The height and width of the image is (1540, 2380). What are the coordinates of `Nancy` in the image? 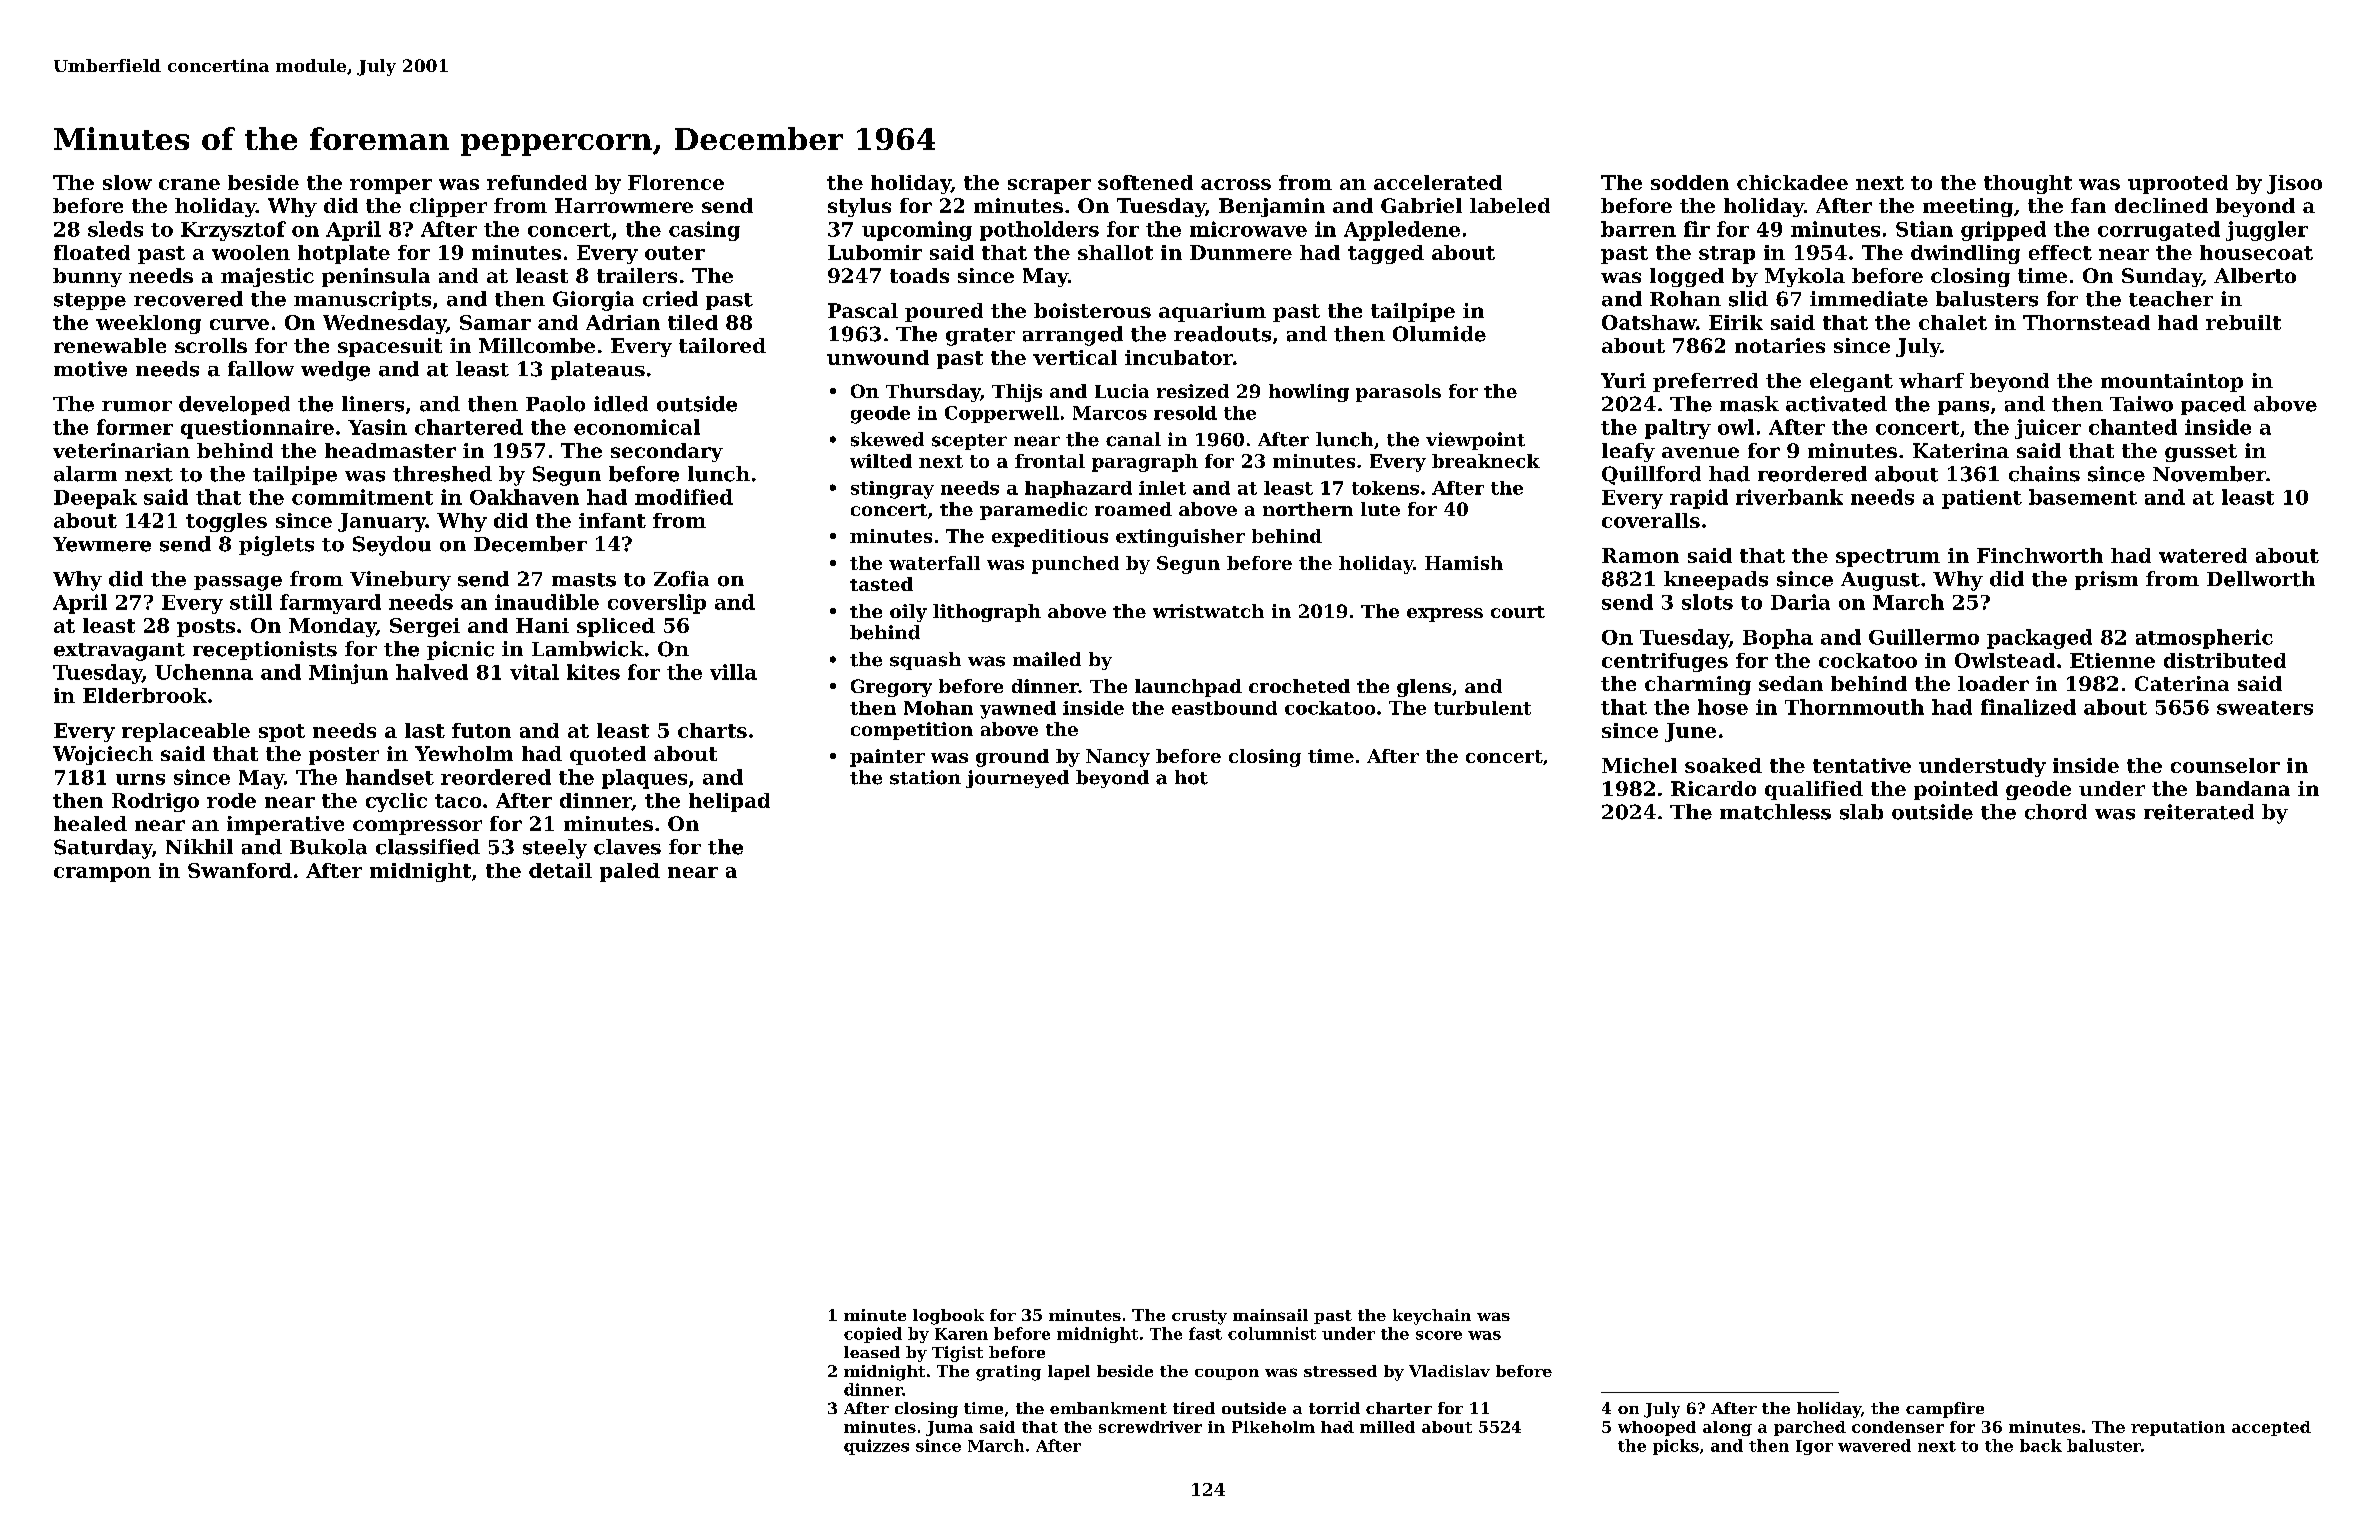 It's located at (1118, 758).
